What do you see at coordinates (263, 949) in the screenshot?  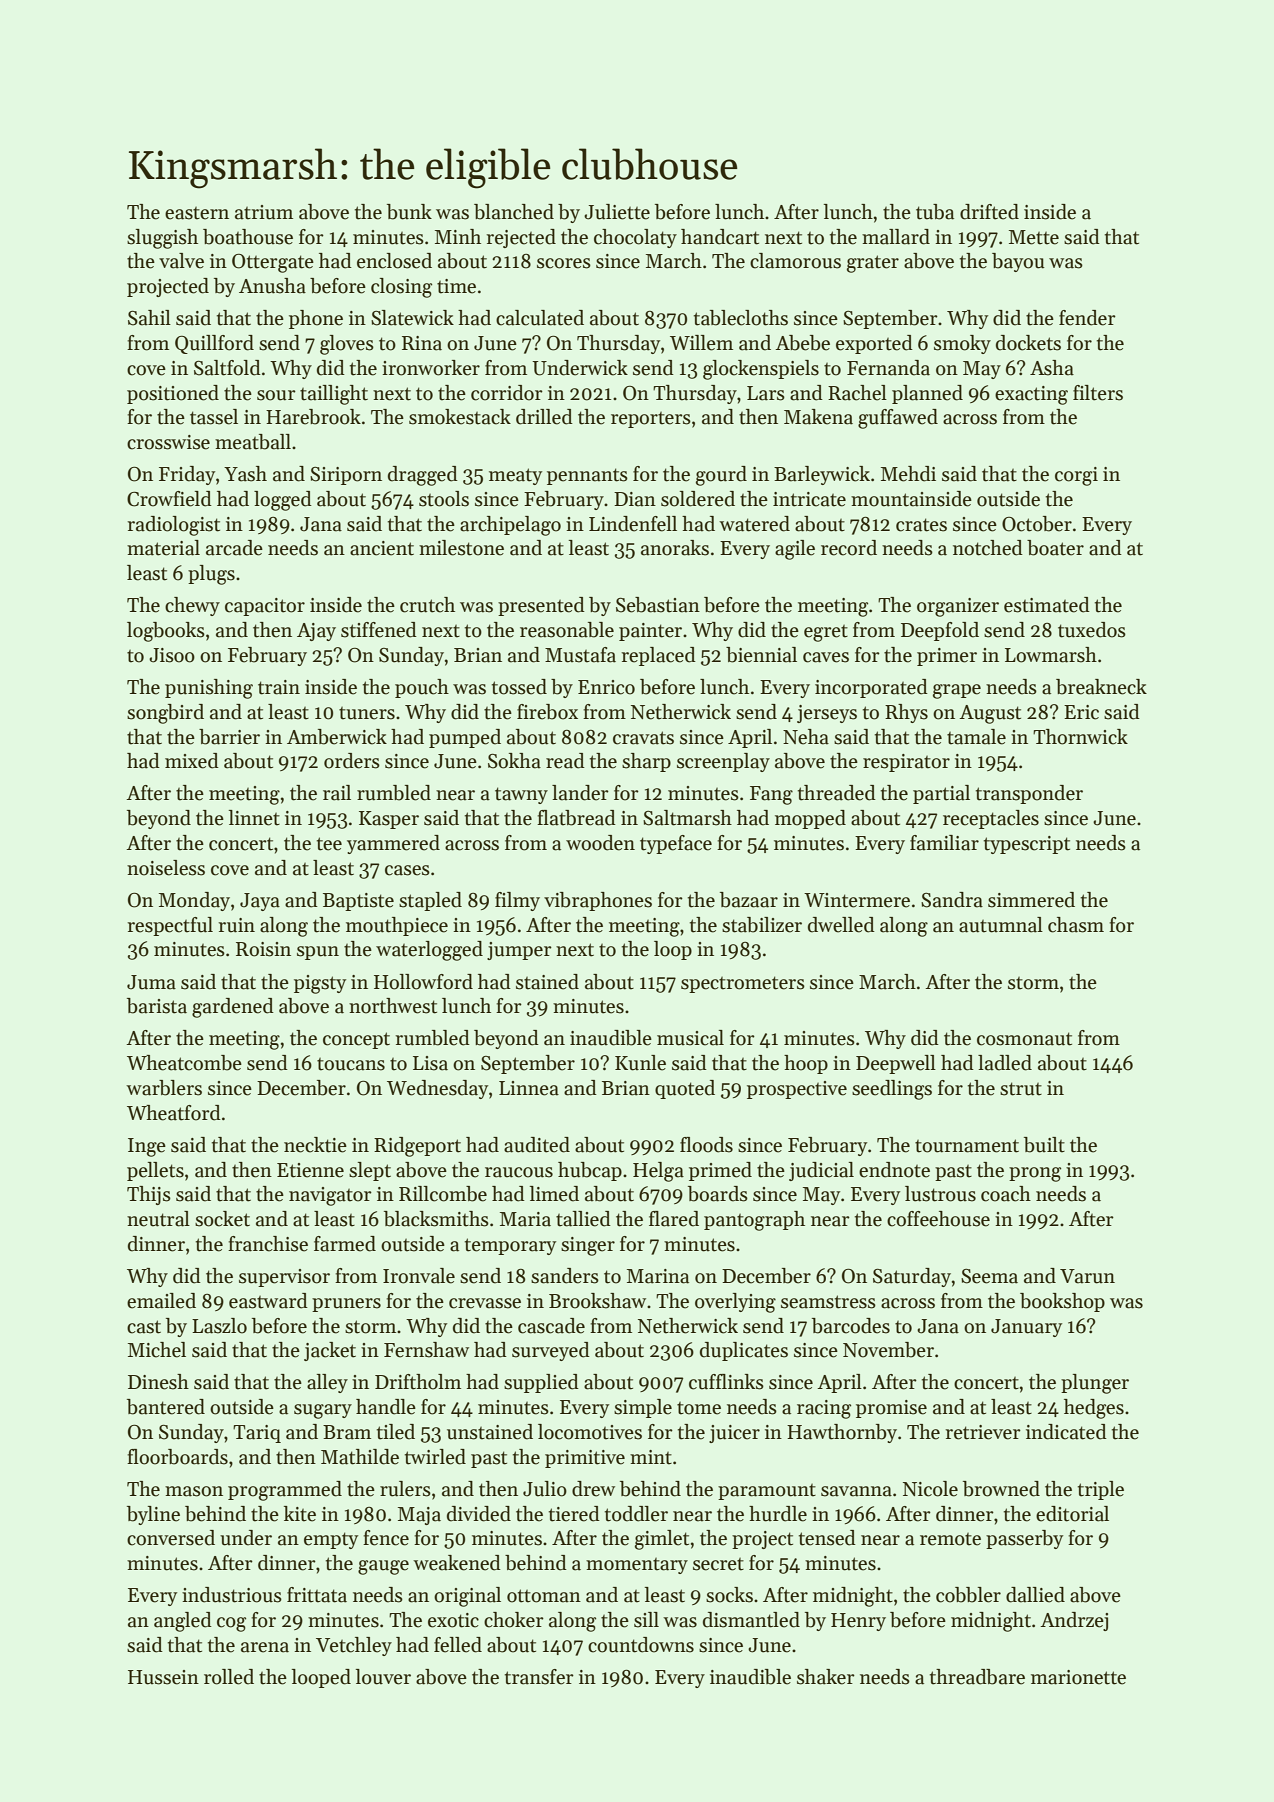 I see `Roisin` at bounding box center [263, 949].
